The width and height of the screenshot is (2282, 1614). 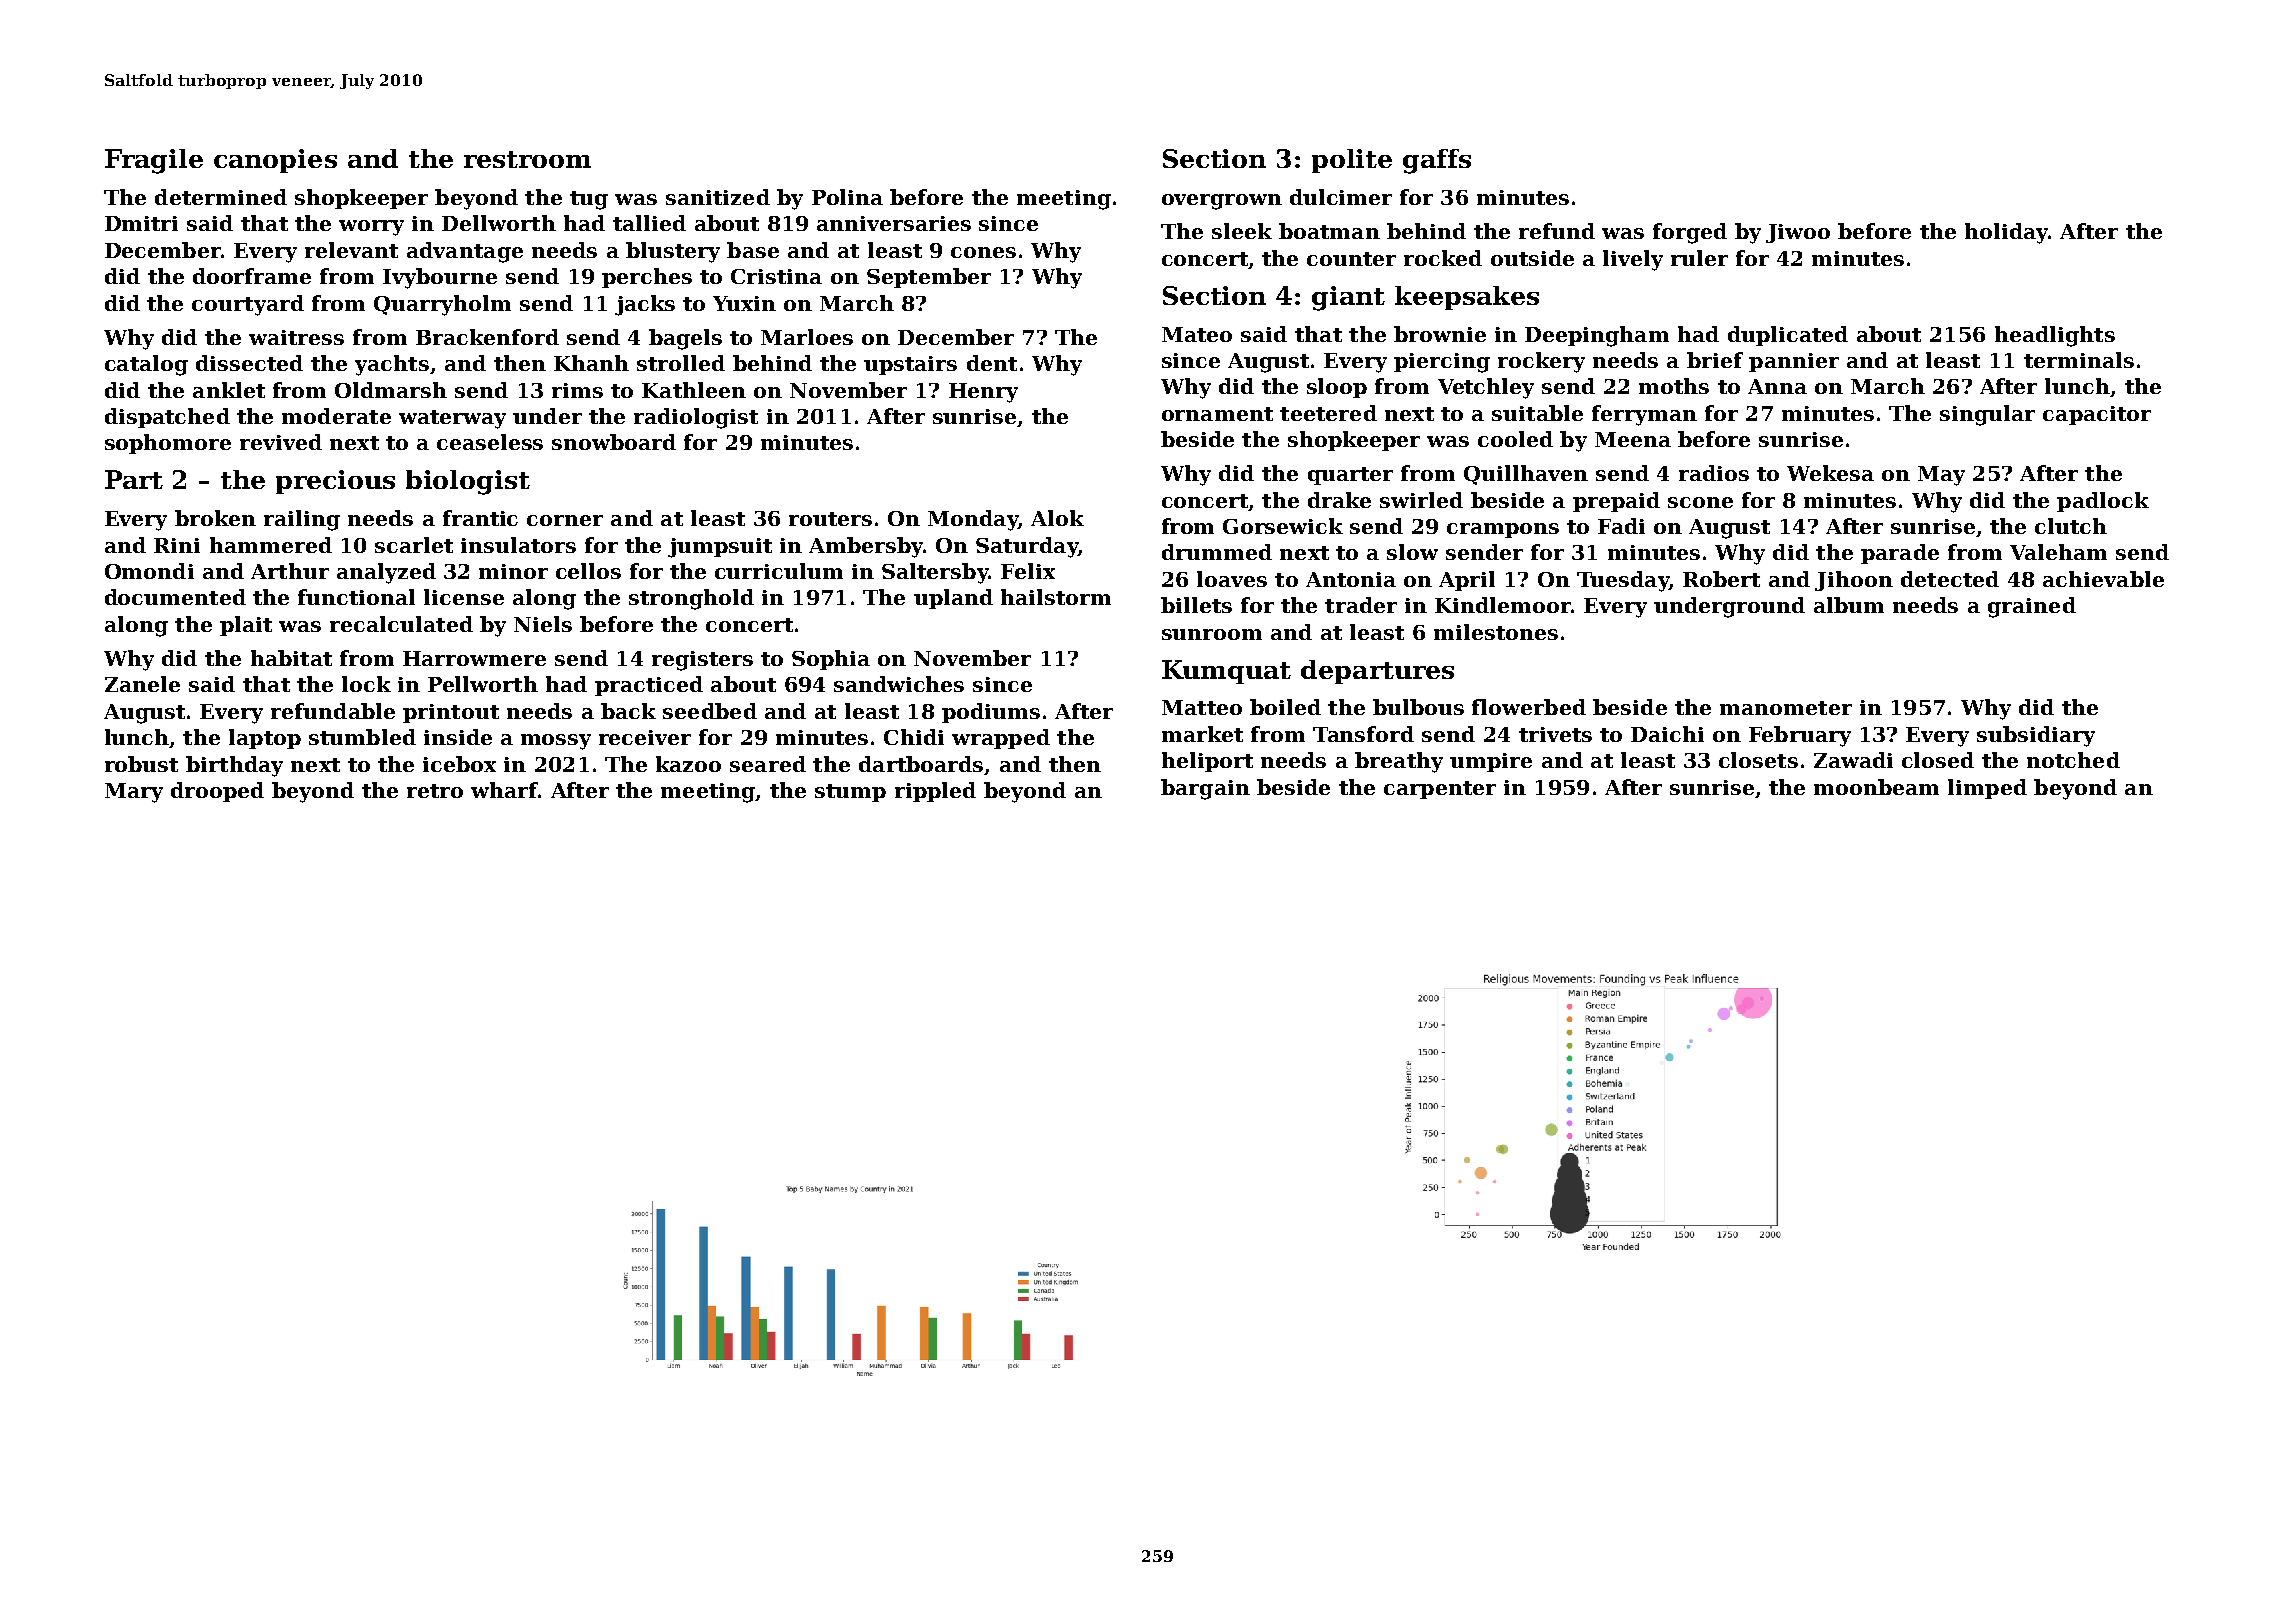 What do you see at coordinates (1440, 790) in the screenshot?
I see `carpenter` at bounding box center [1440, 790].
